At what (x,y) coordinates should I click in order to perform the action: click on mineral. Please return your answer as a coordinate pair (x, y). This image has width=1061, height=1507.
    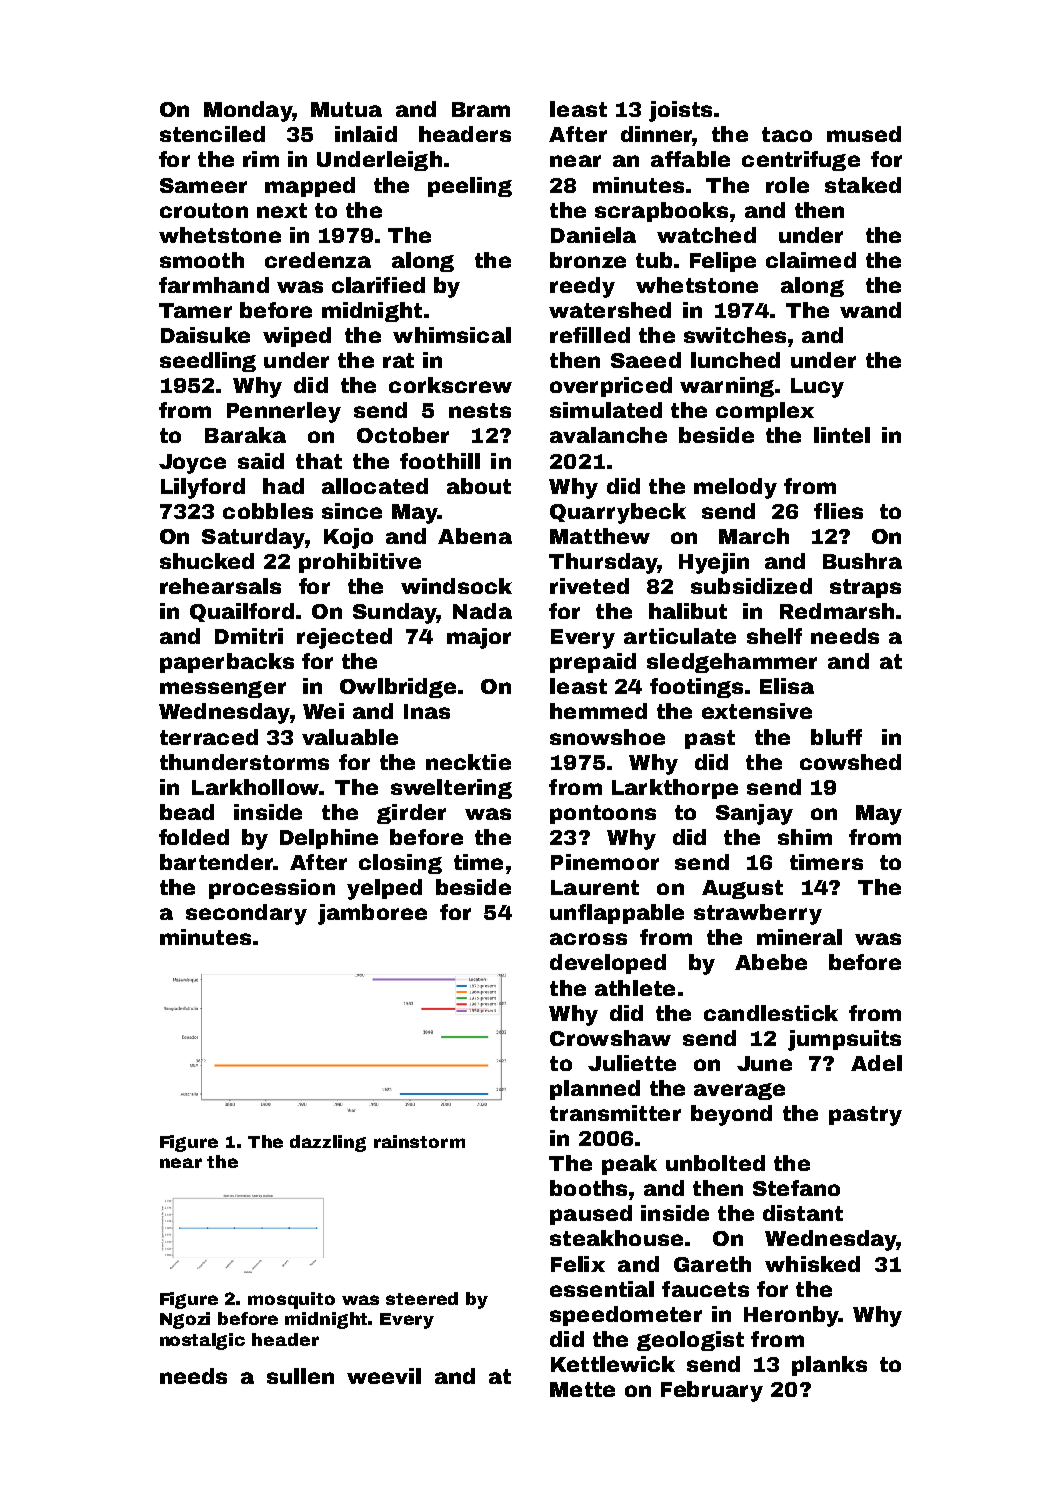
    Looking at the image, I should click on (799, 937).
